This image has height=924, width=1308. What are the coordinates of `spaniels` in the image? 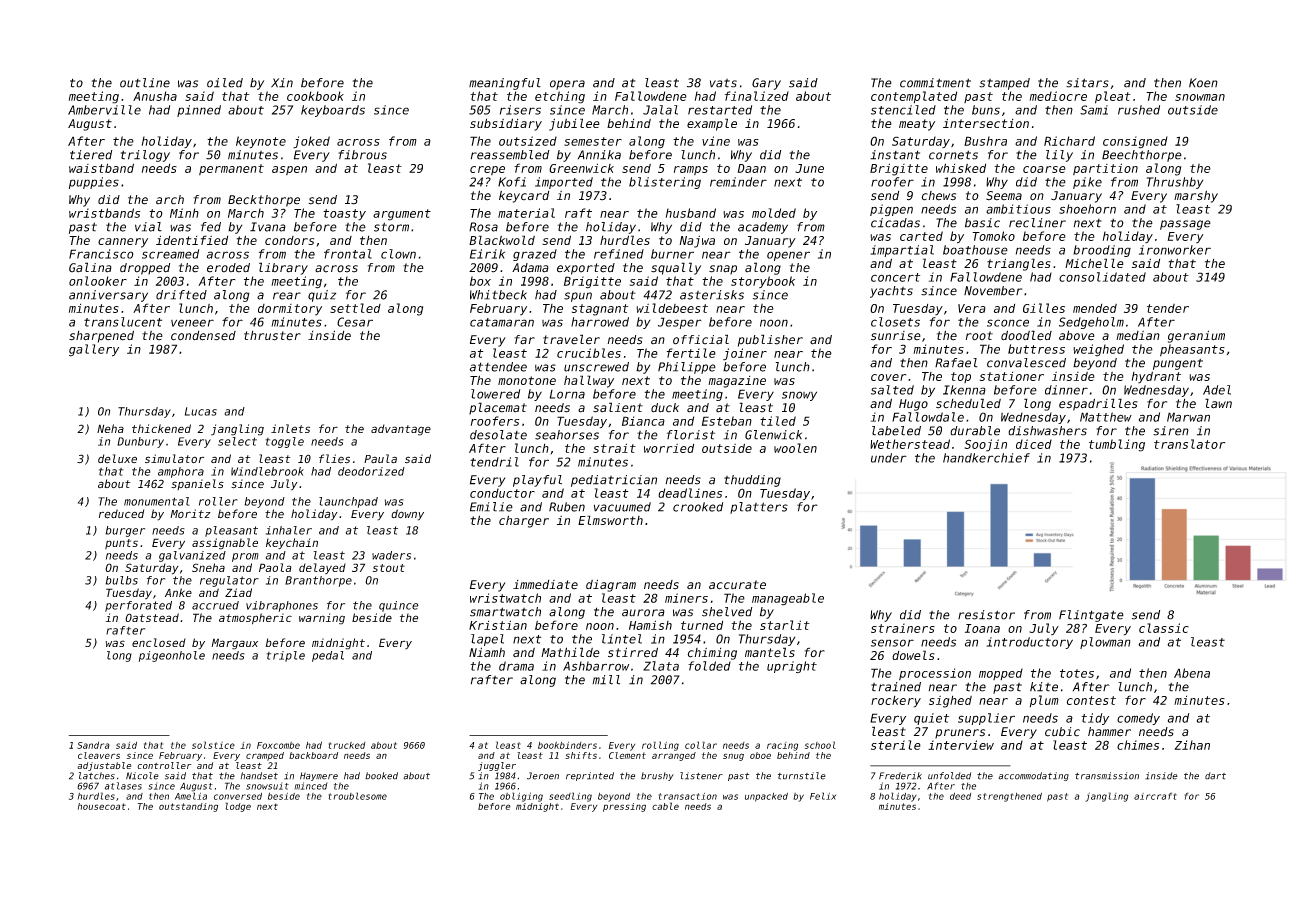 It's located at (197, 484).
